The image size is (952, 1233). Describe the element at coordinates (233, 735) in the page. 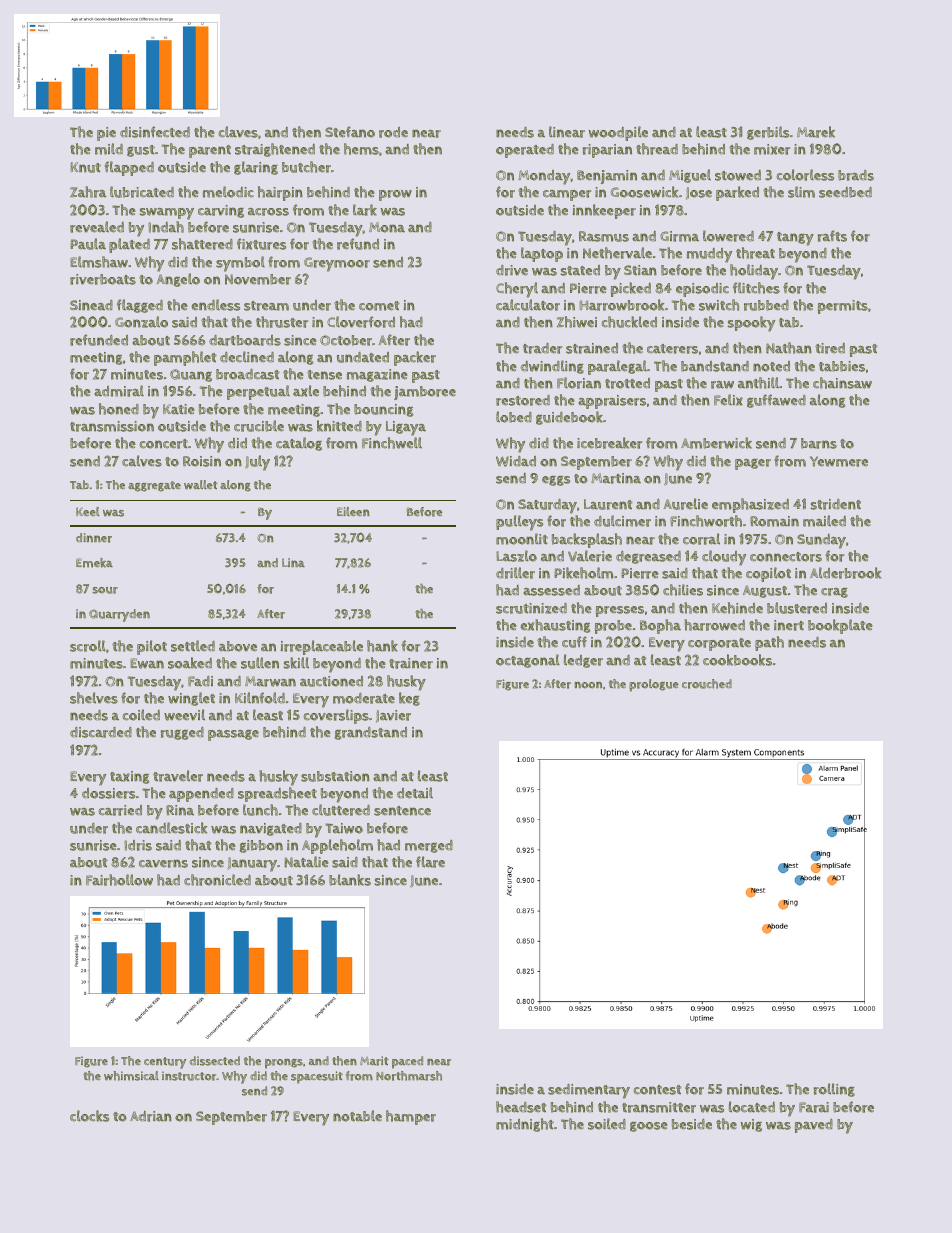

I see `passage` at that location.
